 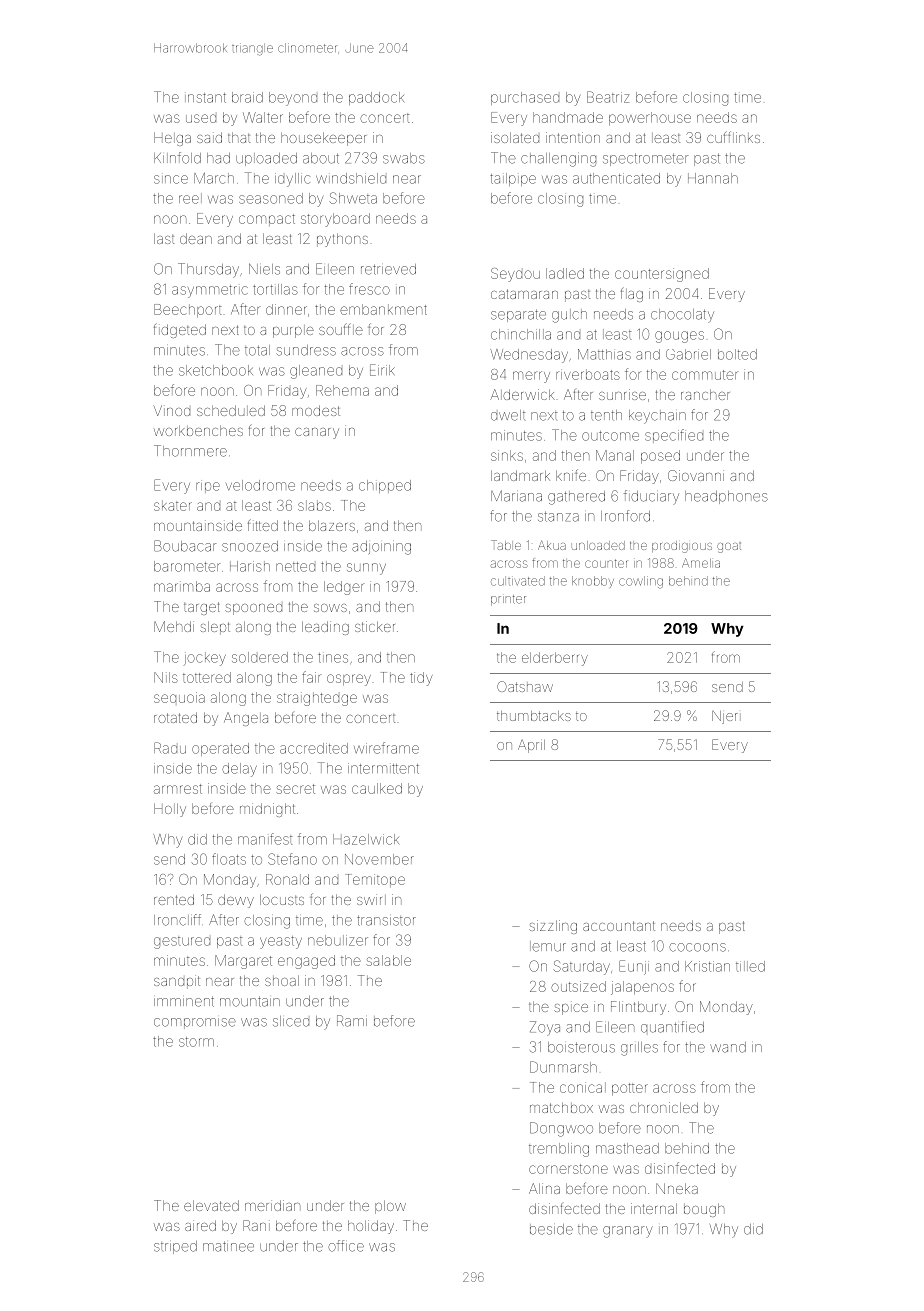 I want to click on rented, so click(x=174, y=899).
